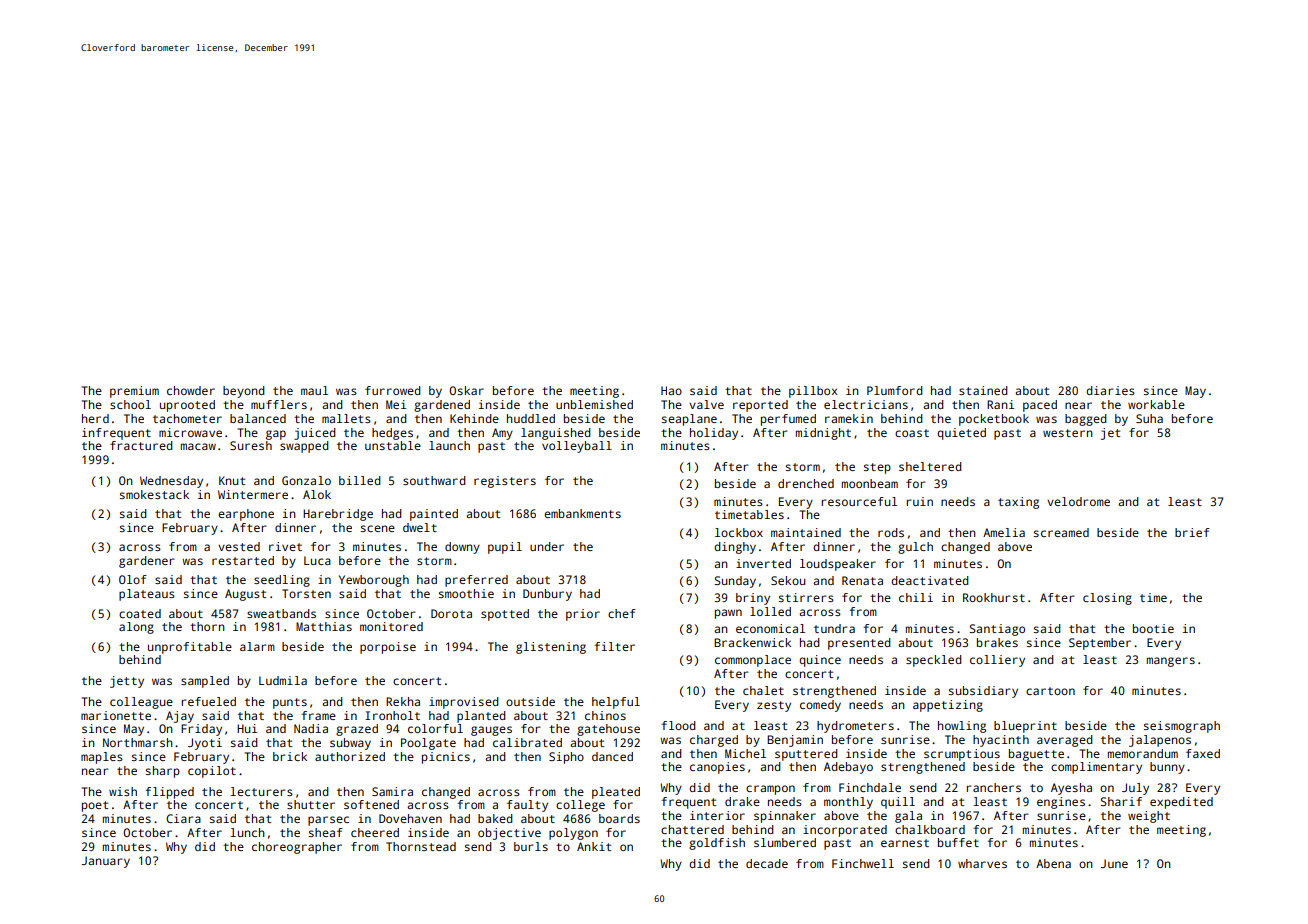 The height and width of the image is (924, 1308). What do you see at coordinates (198, 446) in the image?
I see `macaw` at bounding box center [198, 446].
